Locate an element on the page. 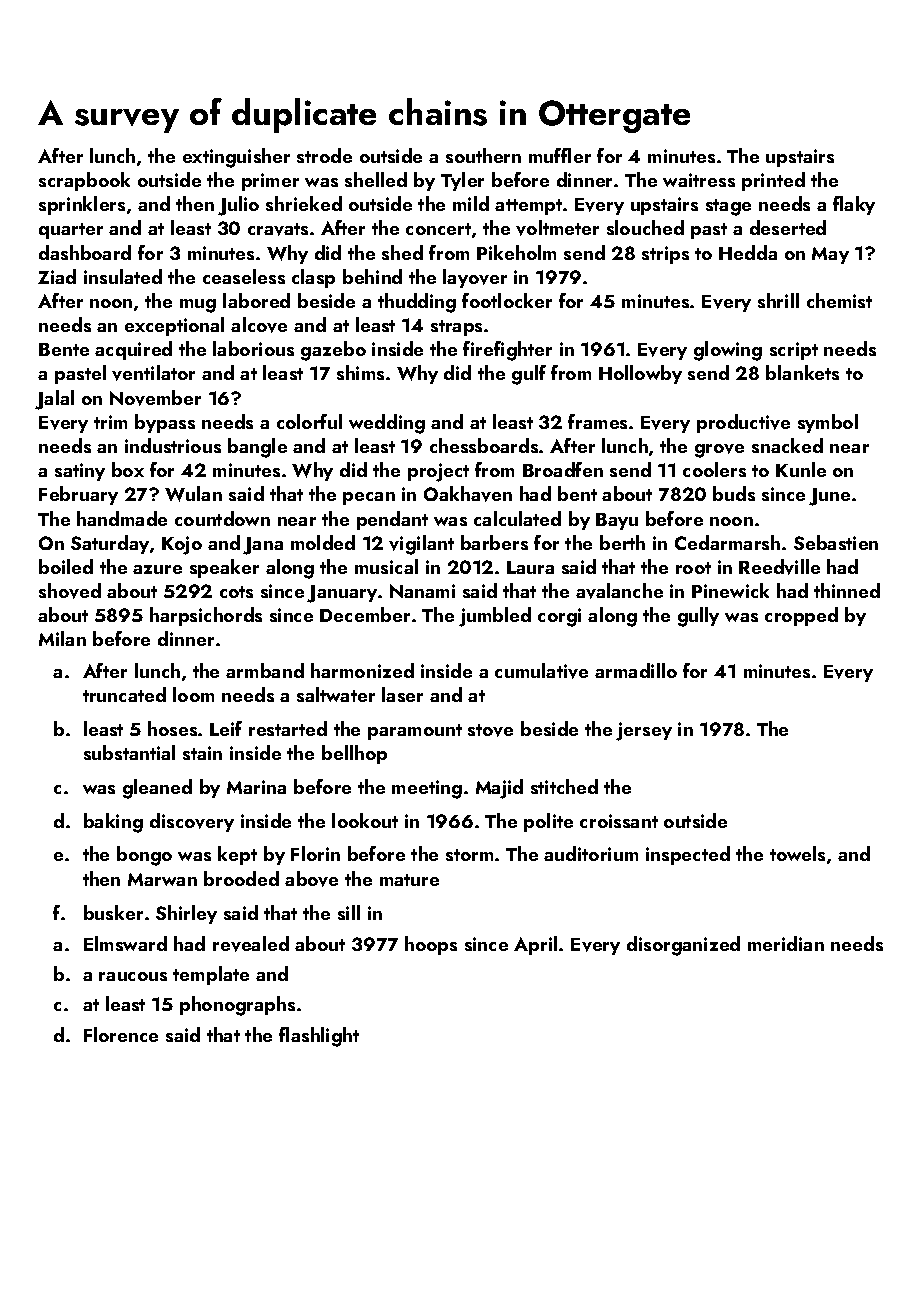  shoved is located at coordinates (70, 591).
